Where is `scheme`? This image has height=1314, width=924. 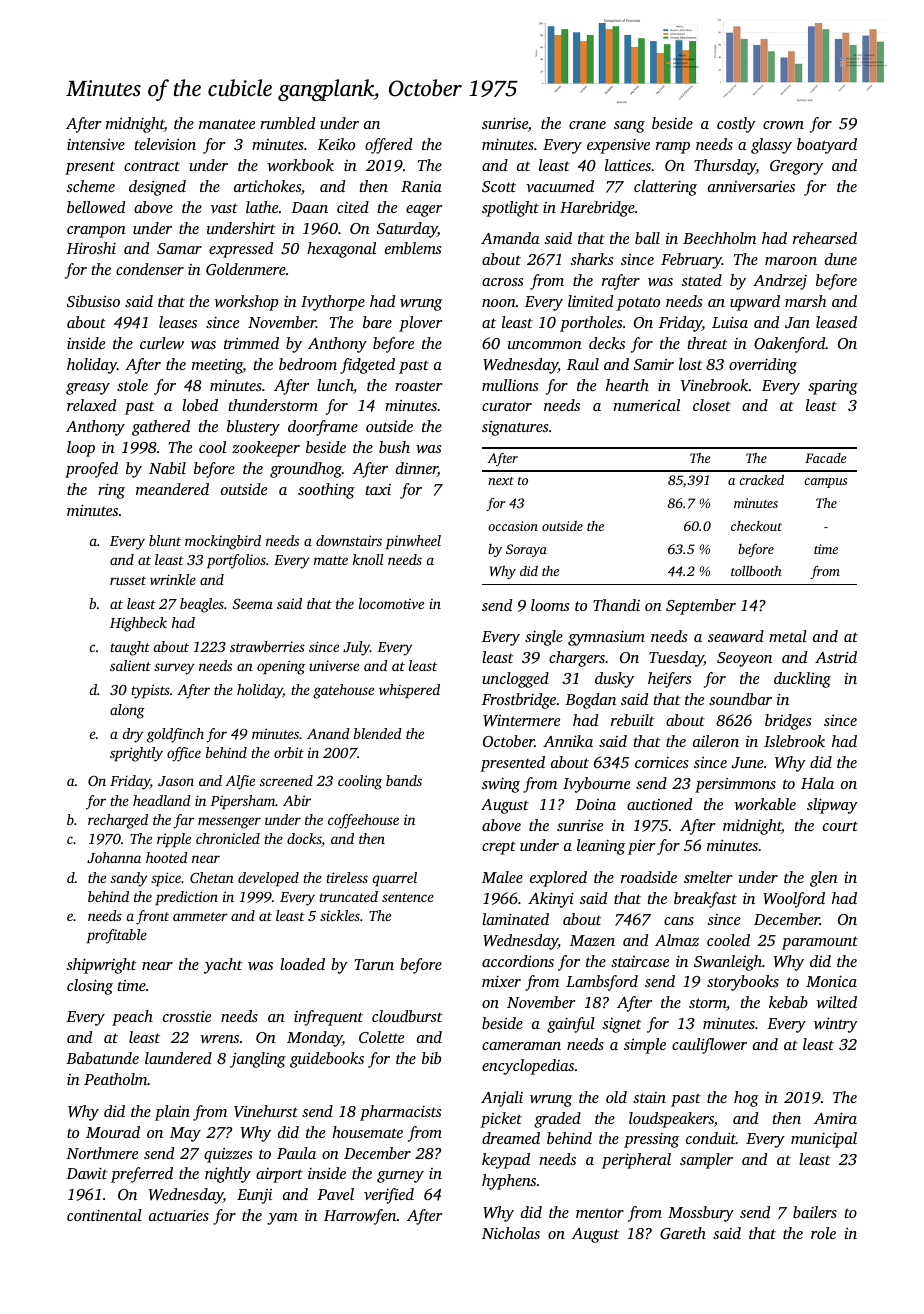 scheme is located at coordinates (90, 186).
